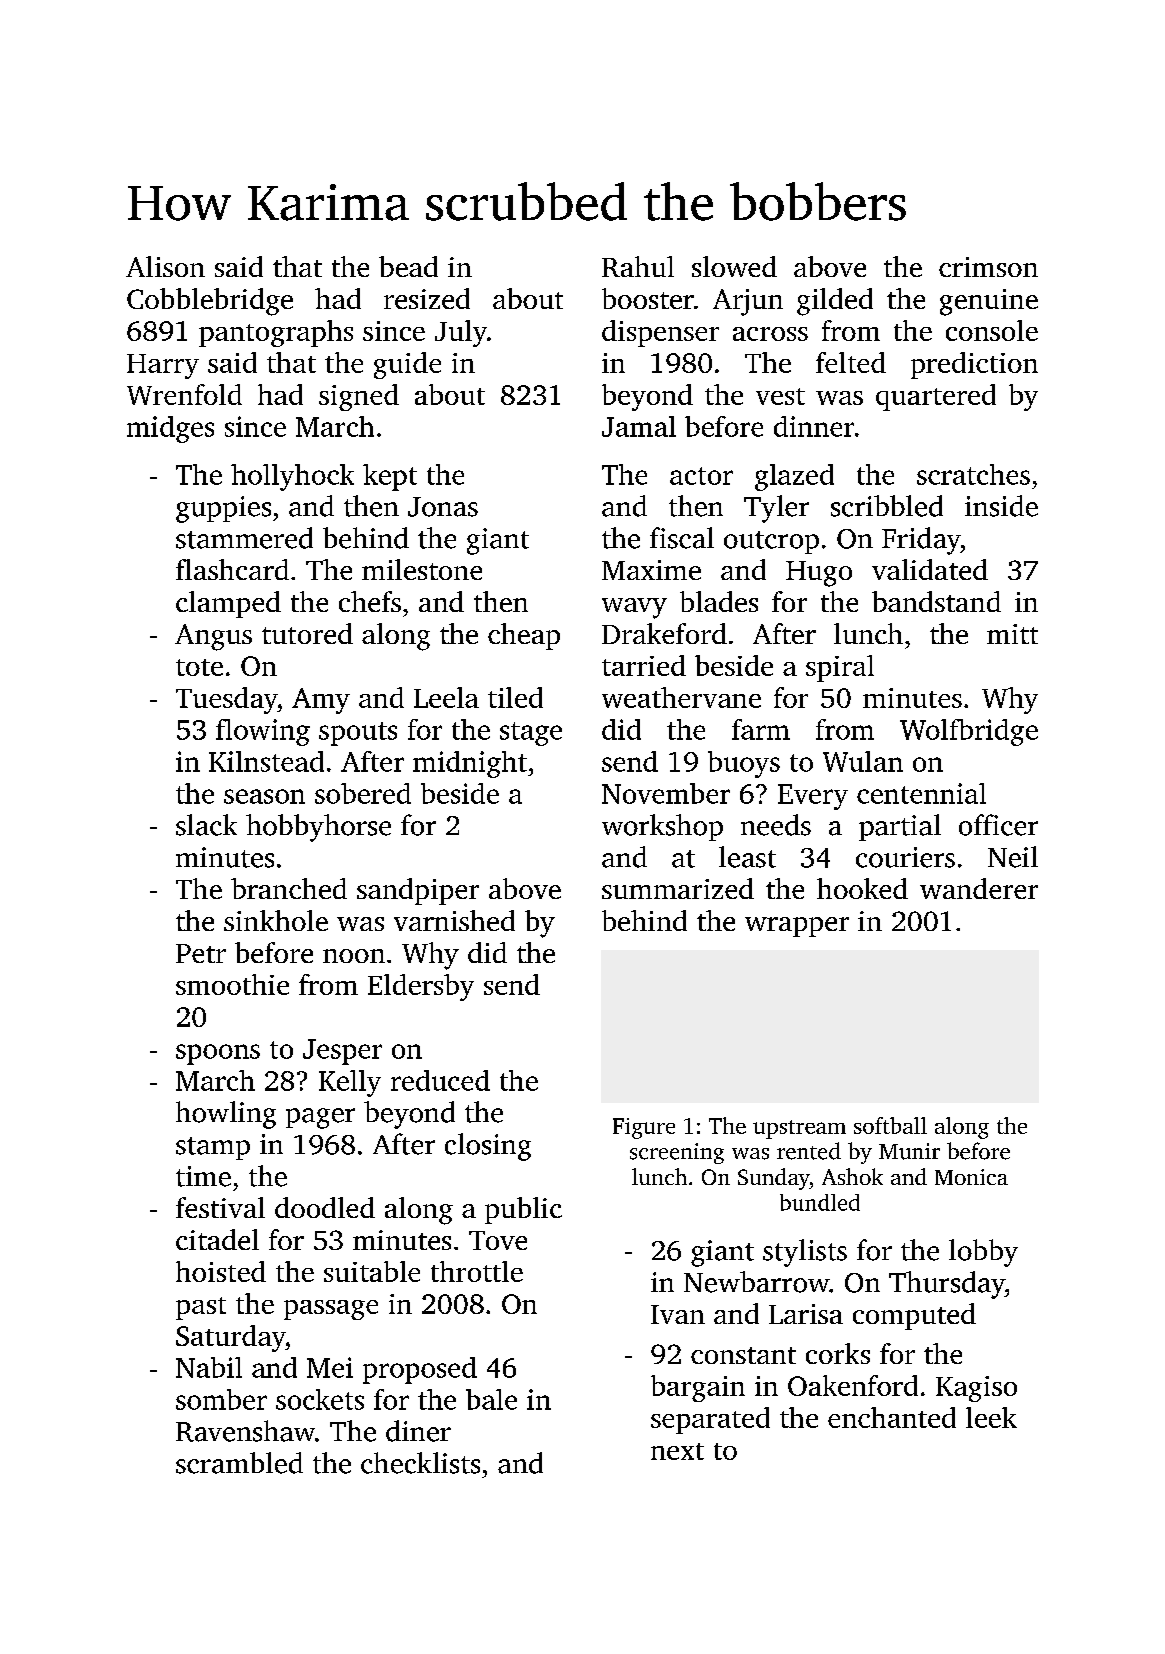  I want to click on midnight, so click(470, 764).
